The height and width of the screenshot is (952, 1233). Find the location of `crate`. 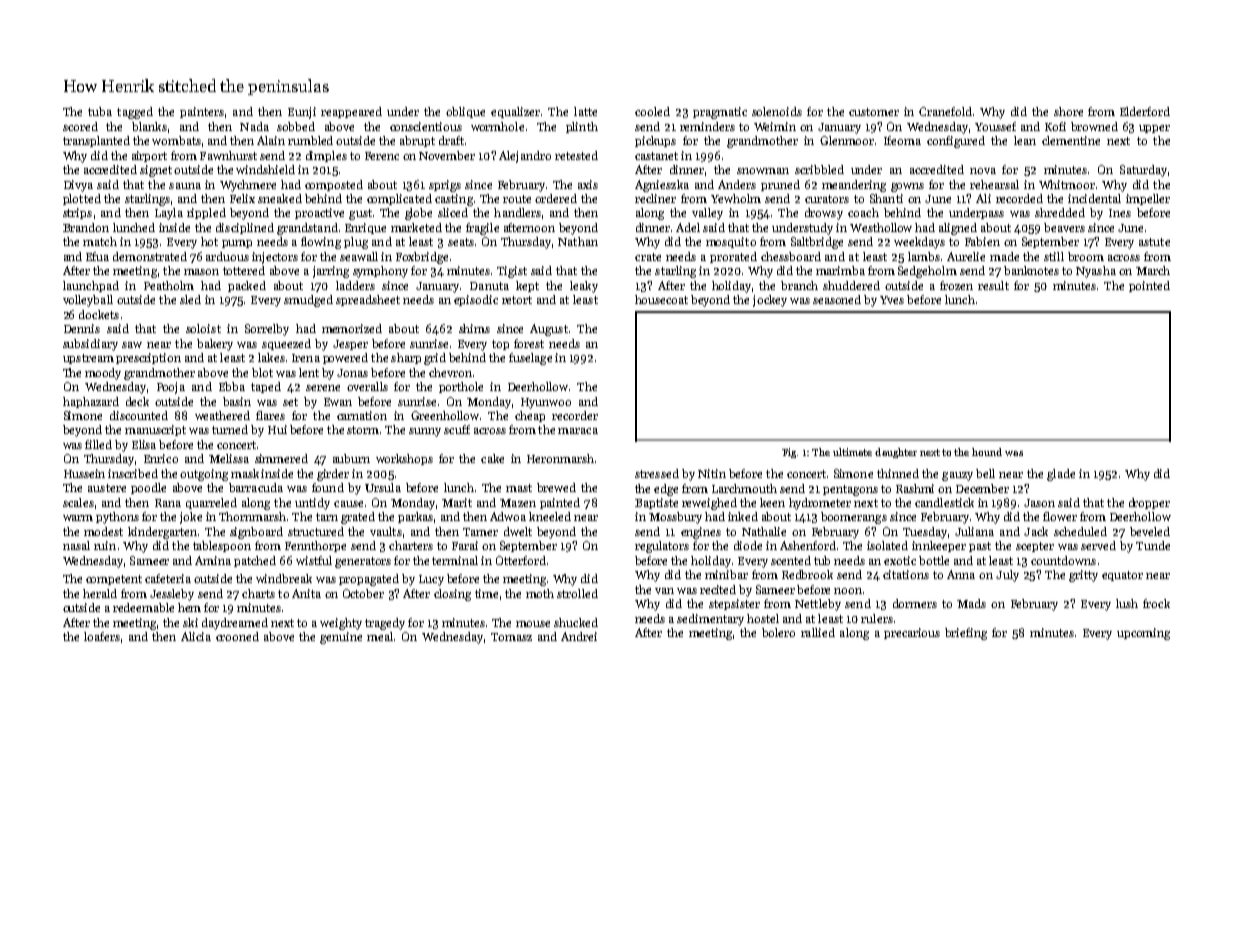

crate is located at coordinates (648, 257).
